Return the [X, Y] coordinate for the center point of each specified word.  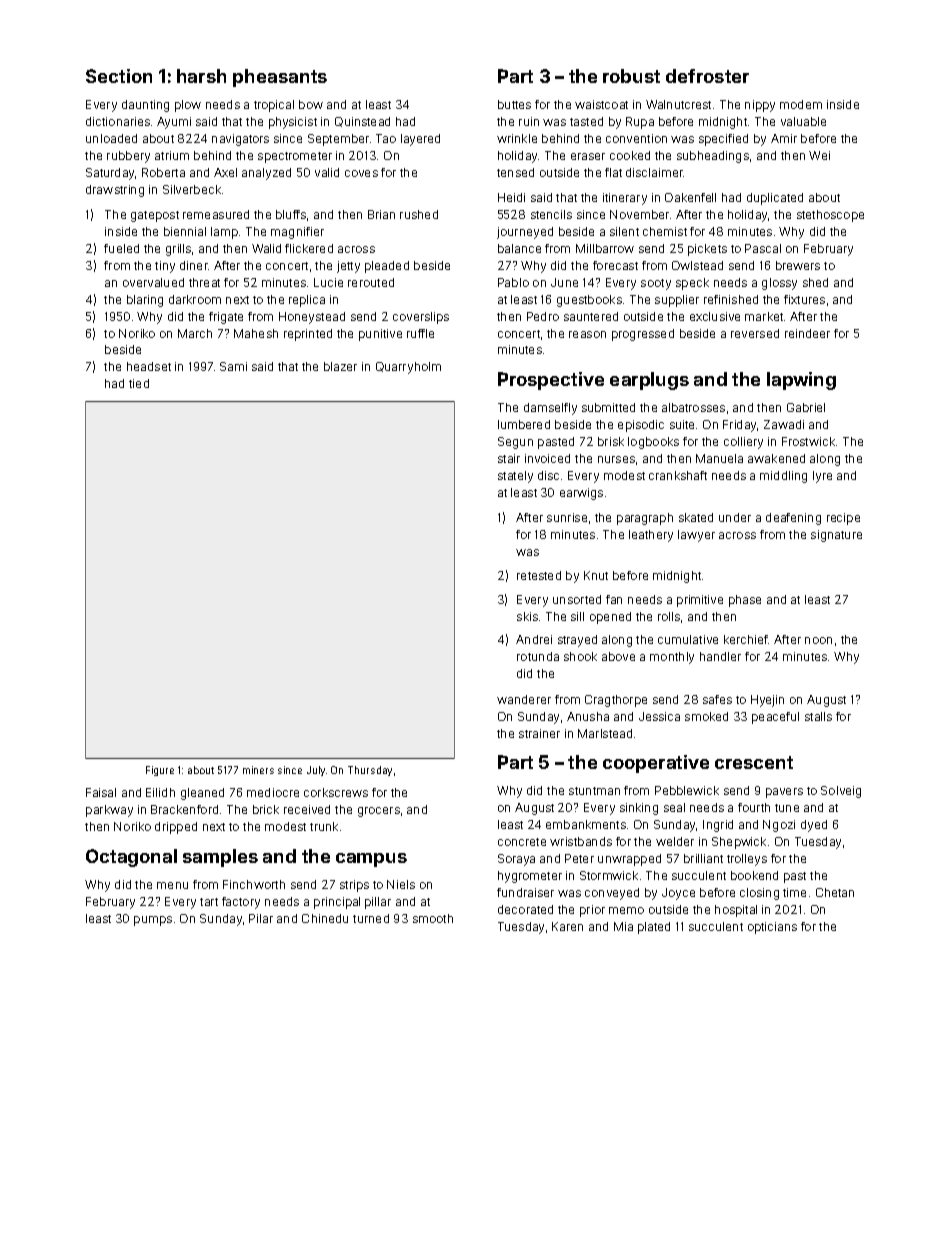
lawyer [696, 536]
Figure [160, 771]
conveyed [612, 894]
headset [149, 366]
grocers [379, 812]
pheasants [280, 78]
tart [209, 902]
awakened [776, 458]
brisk [611, 441]
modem [801, 104]
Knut [596, 575]
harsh [201, 76]
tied [139, 383]
